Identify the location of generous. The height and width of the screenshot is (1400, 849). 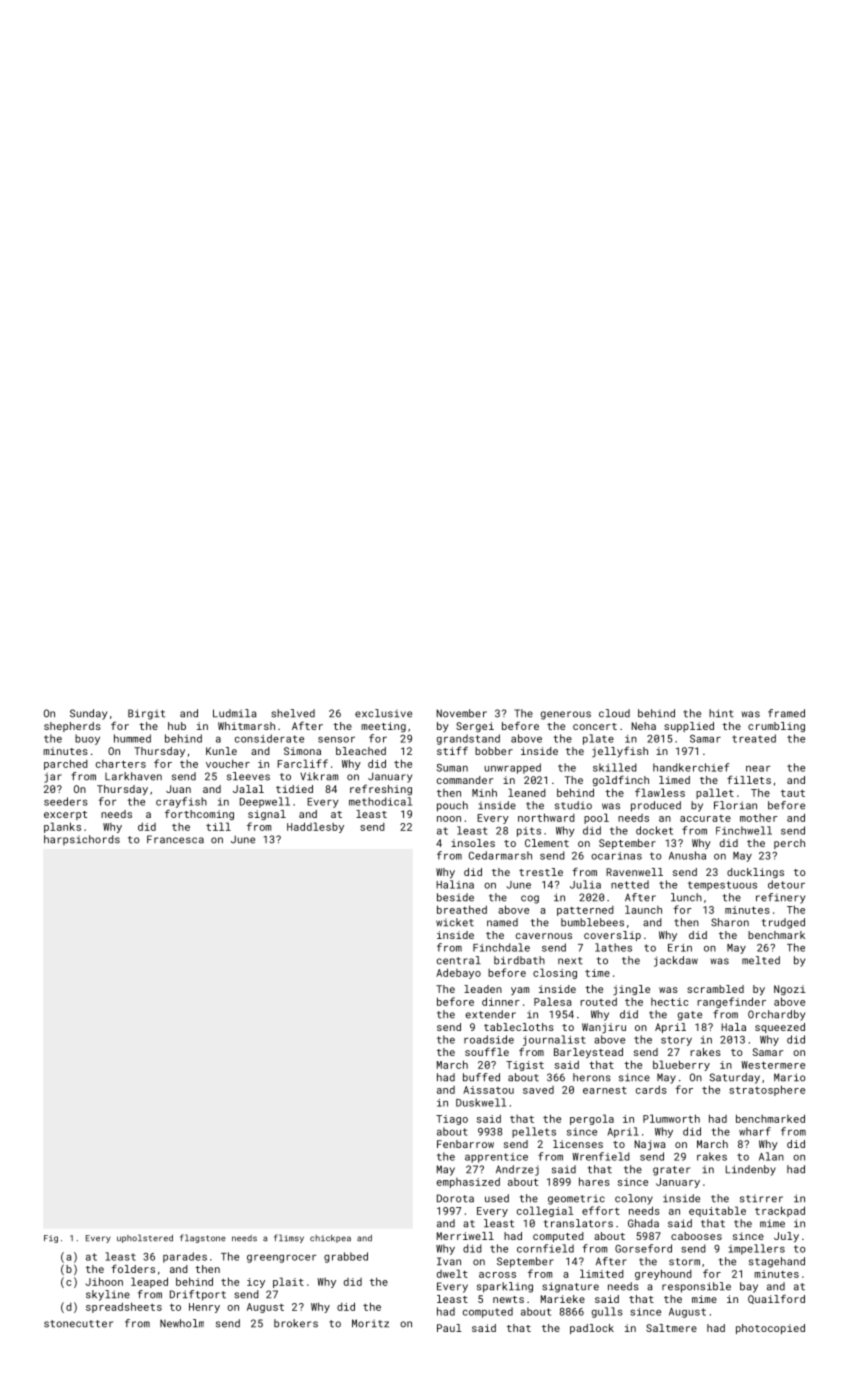
(566, 715).
